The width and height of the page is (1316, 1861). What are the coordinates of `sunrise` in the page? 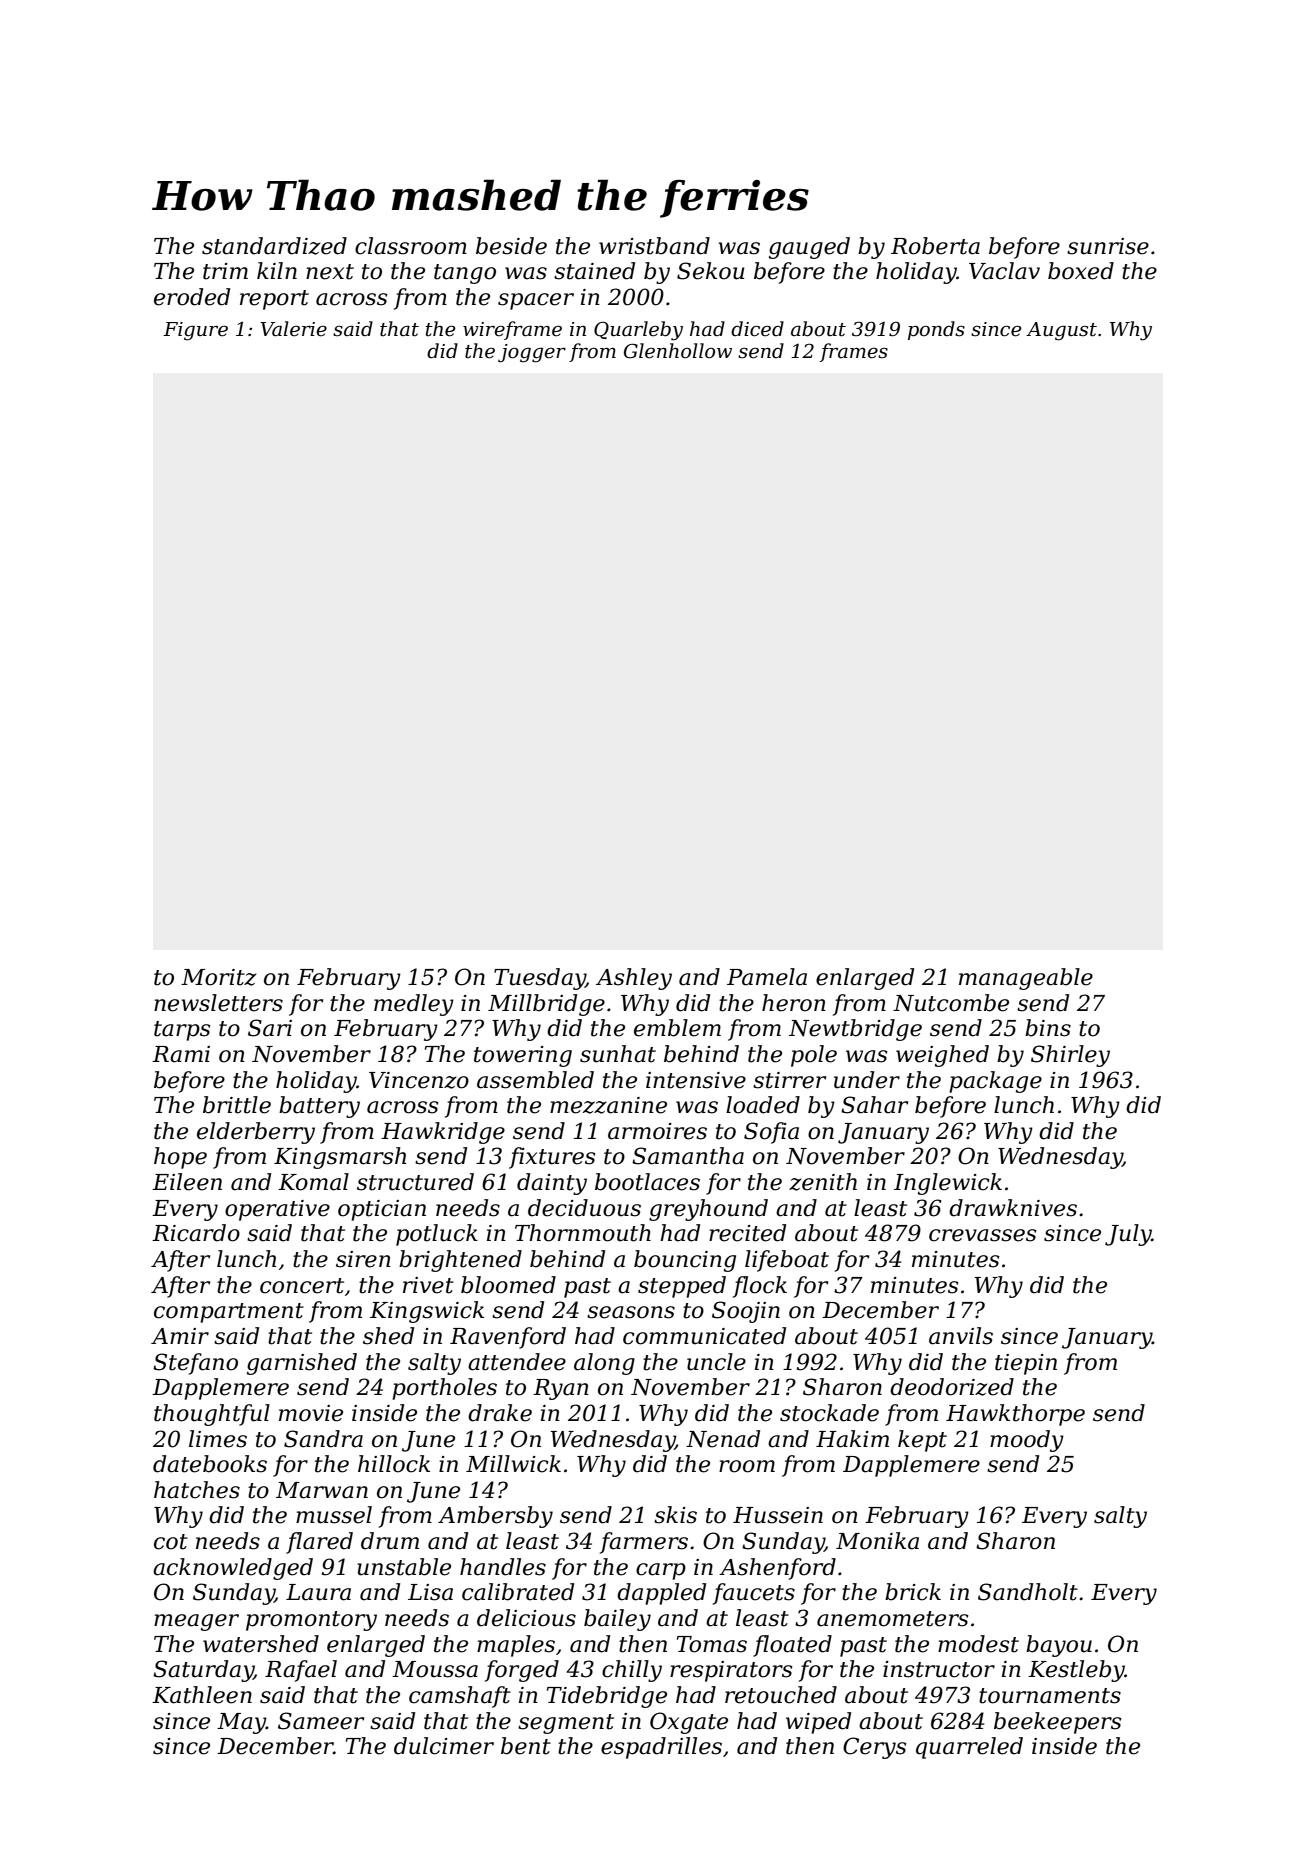 It's located at (1108, 246).
